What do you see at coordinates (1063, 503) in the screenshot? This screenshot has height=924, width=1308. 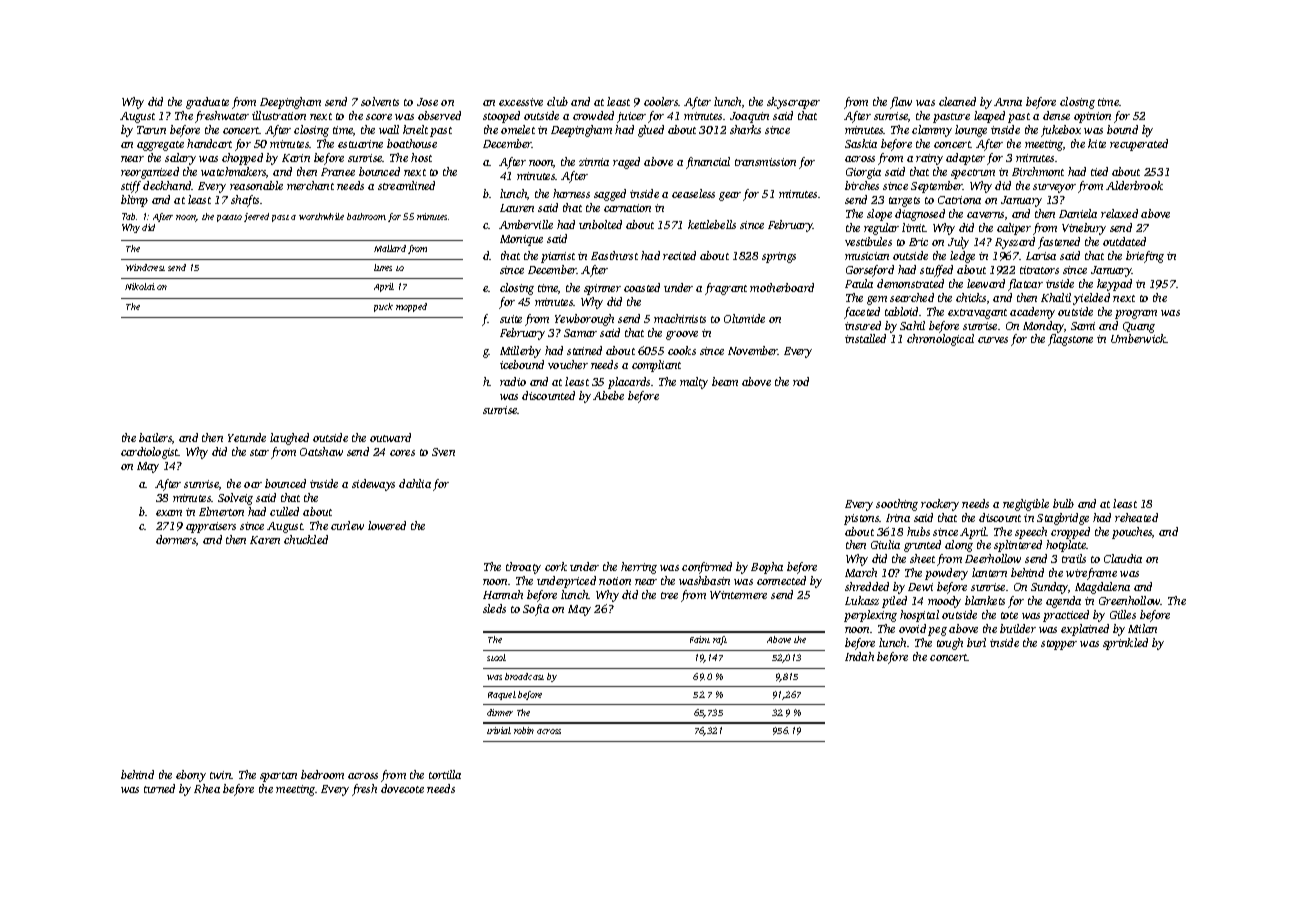 I see `bulb` at bounding box center [1063, 503].
